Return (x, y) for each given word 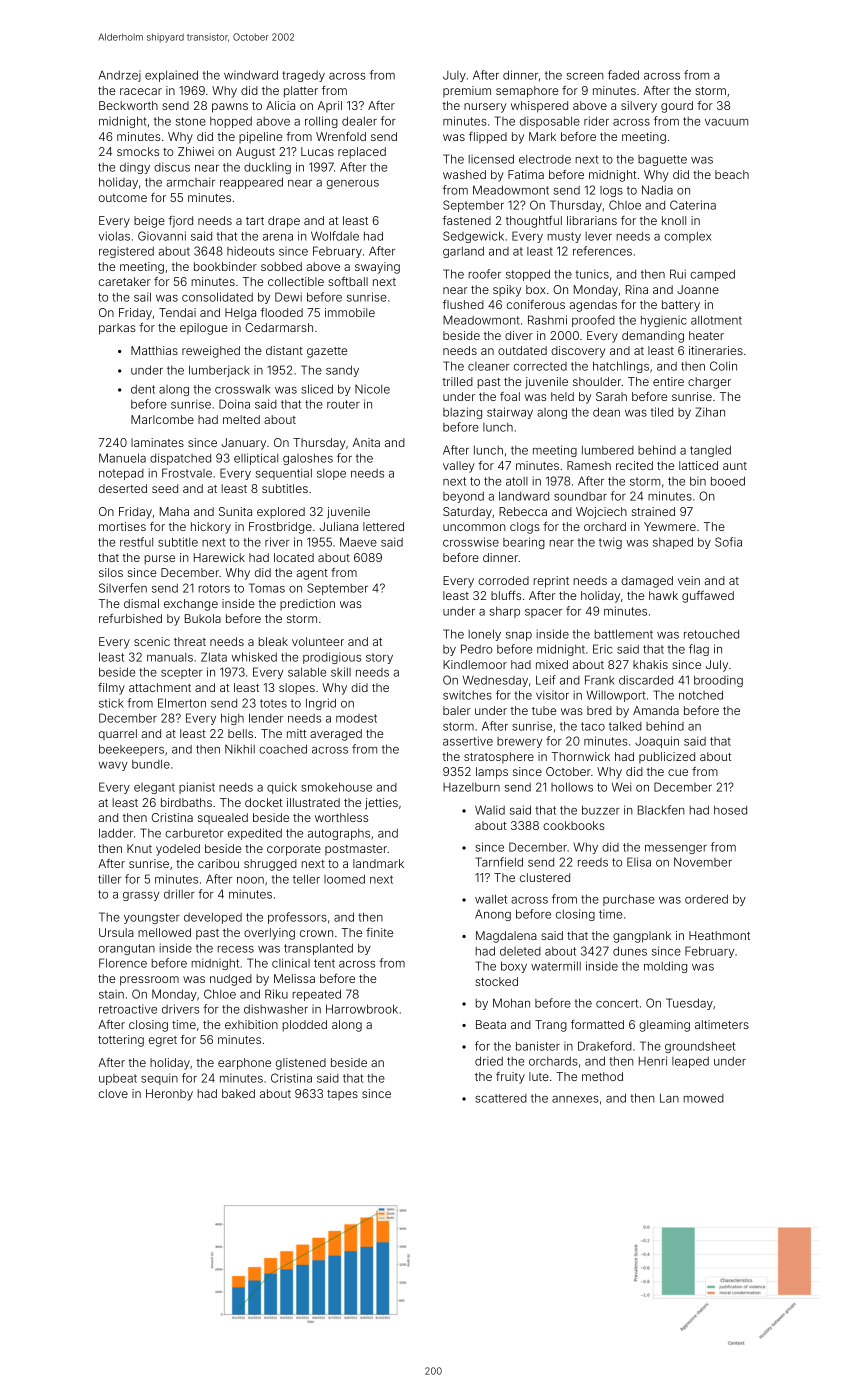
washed (464, 174)
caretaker (125, 281)
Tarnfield (499, 862)
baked (238, 1093)
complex (687, 237)
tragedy (303, 76)
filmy (111, 689)
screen (585, 76)
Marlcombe (162, 419)
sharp (505, 612)
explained (171, 76)
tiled (662, 412)
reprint (551, 582)
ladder (116, 833)
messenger (676, 849)
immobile (350, 312)
